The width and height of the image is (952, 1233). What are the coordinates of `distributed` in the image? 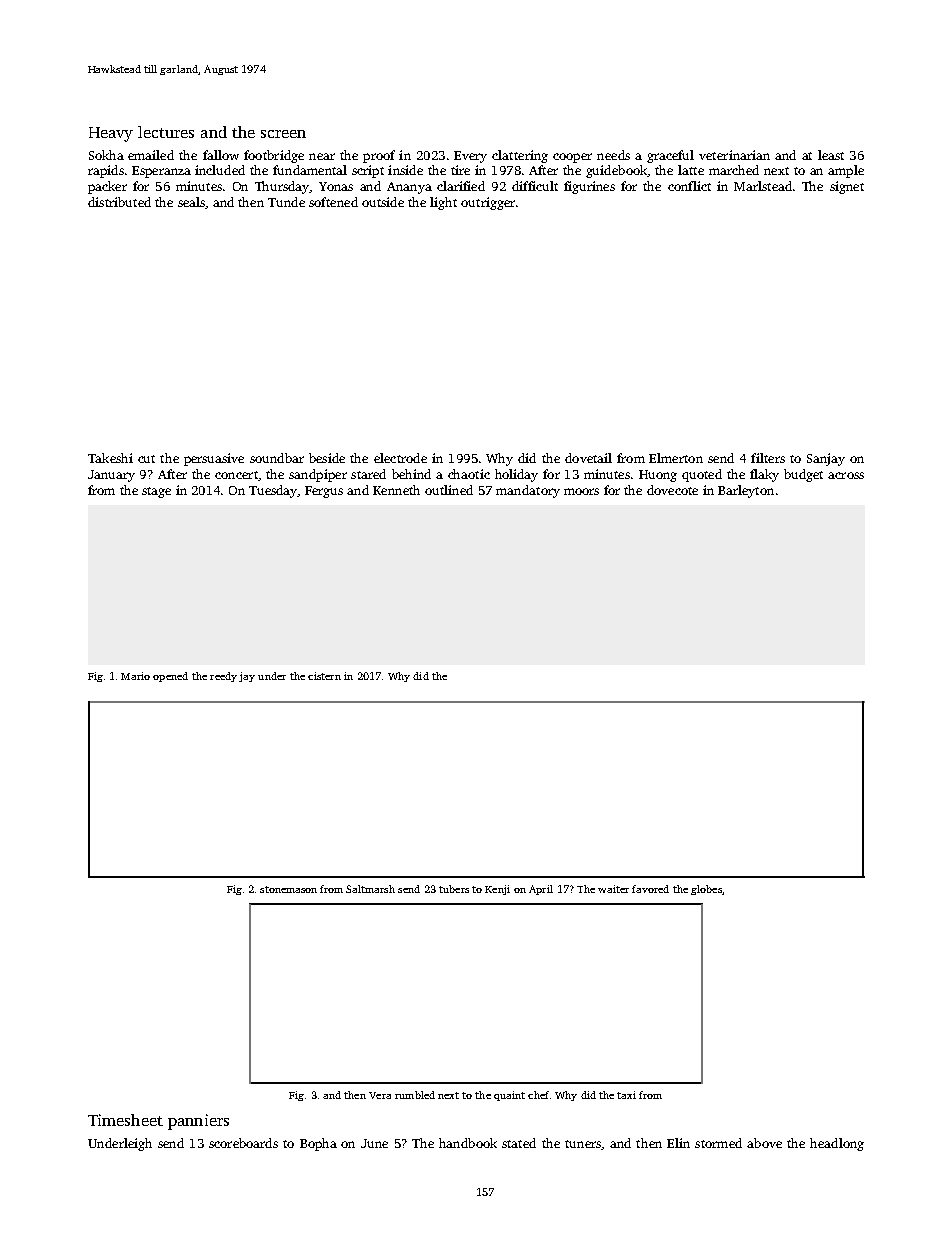 It's located at (119, 202).
